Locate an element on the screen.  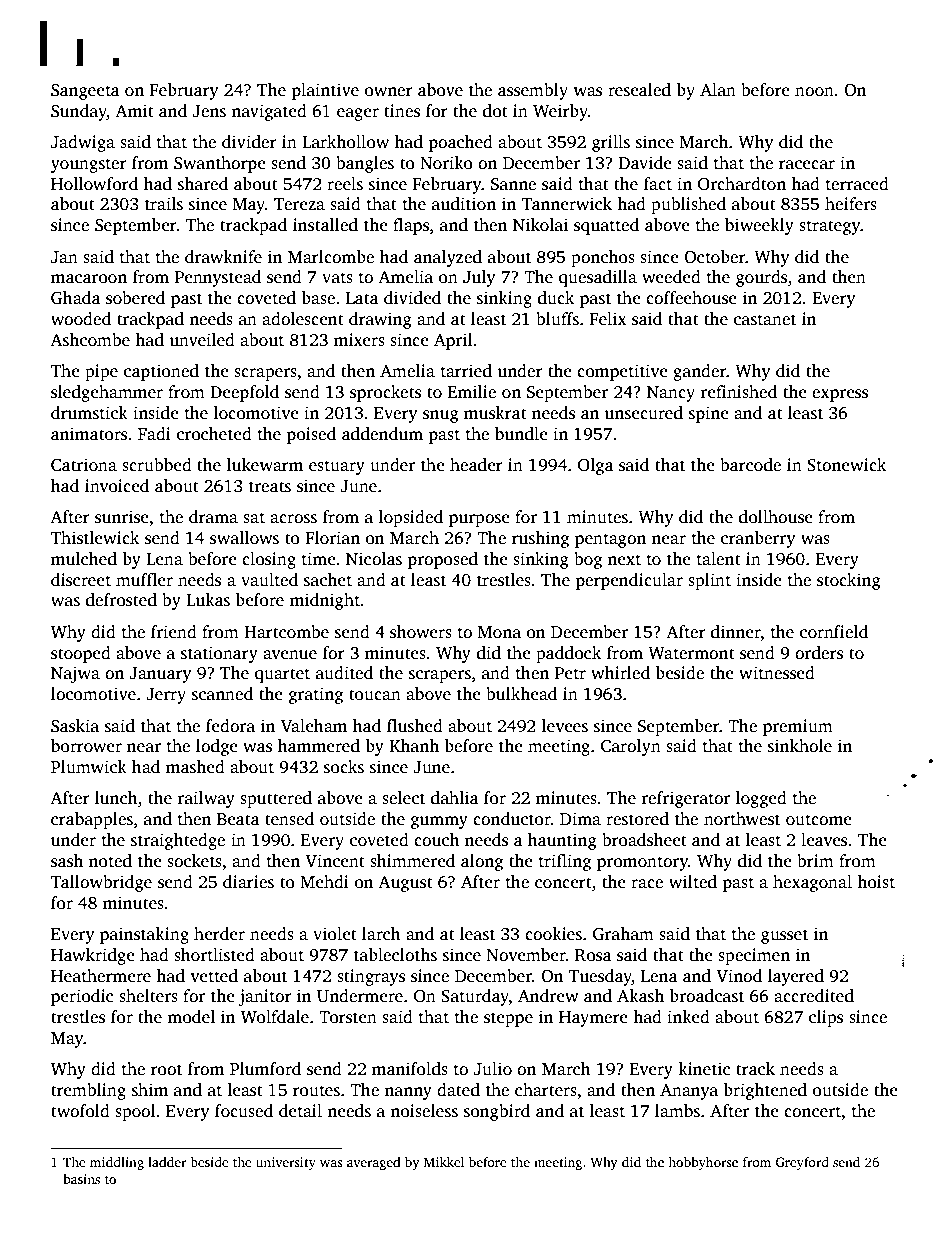
stocking is located at coordinates (849, 581).
